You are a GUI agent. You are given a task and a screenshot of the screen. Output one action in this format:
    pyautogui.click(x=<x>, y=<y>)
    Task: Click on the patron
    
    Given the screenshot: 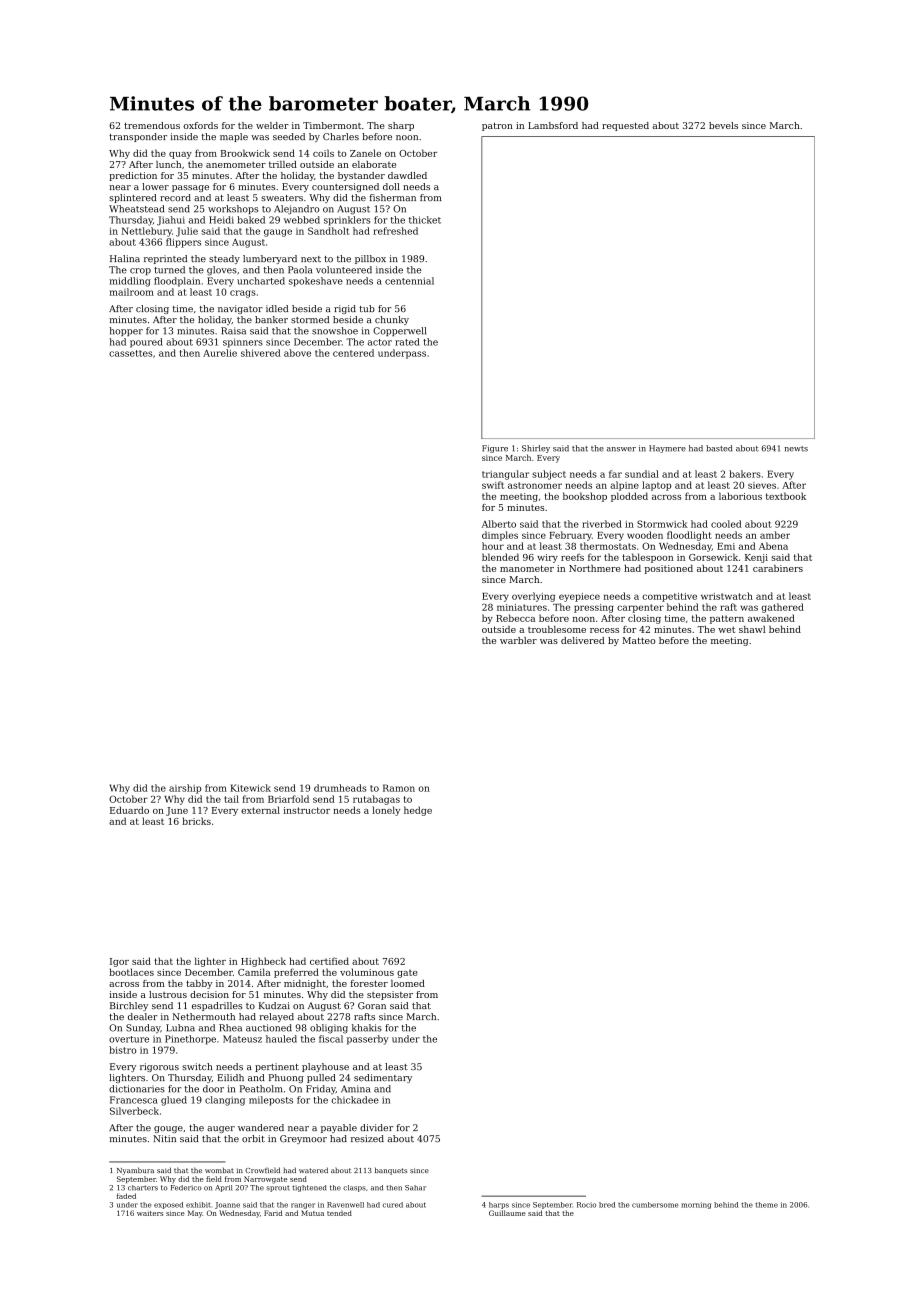 What is the action you would take?
    pyautogui.click(x=497, y=126)
